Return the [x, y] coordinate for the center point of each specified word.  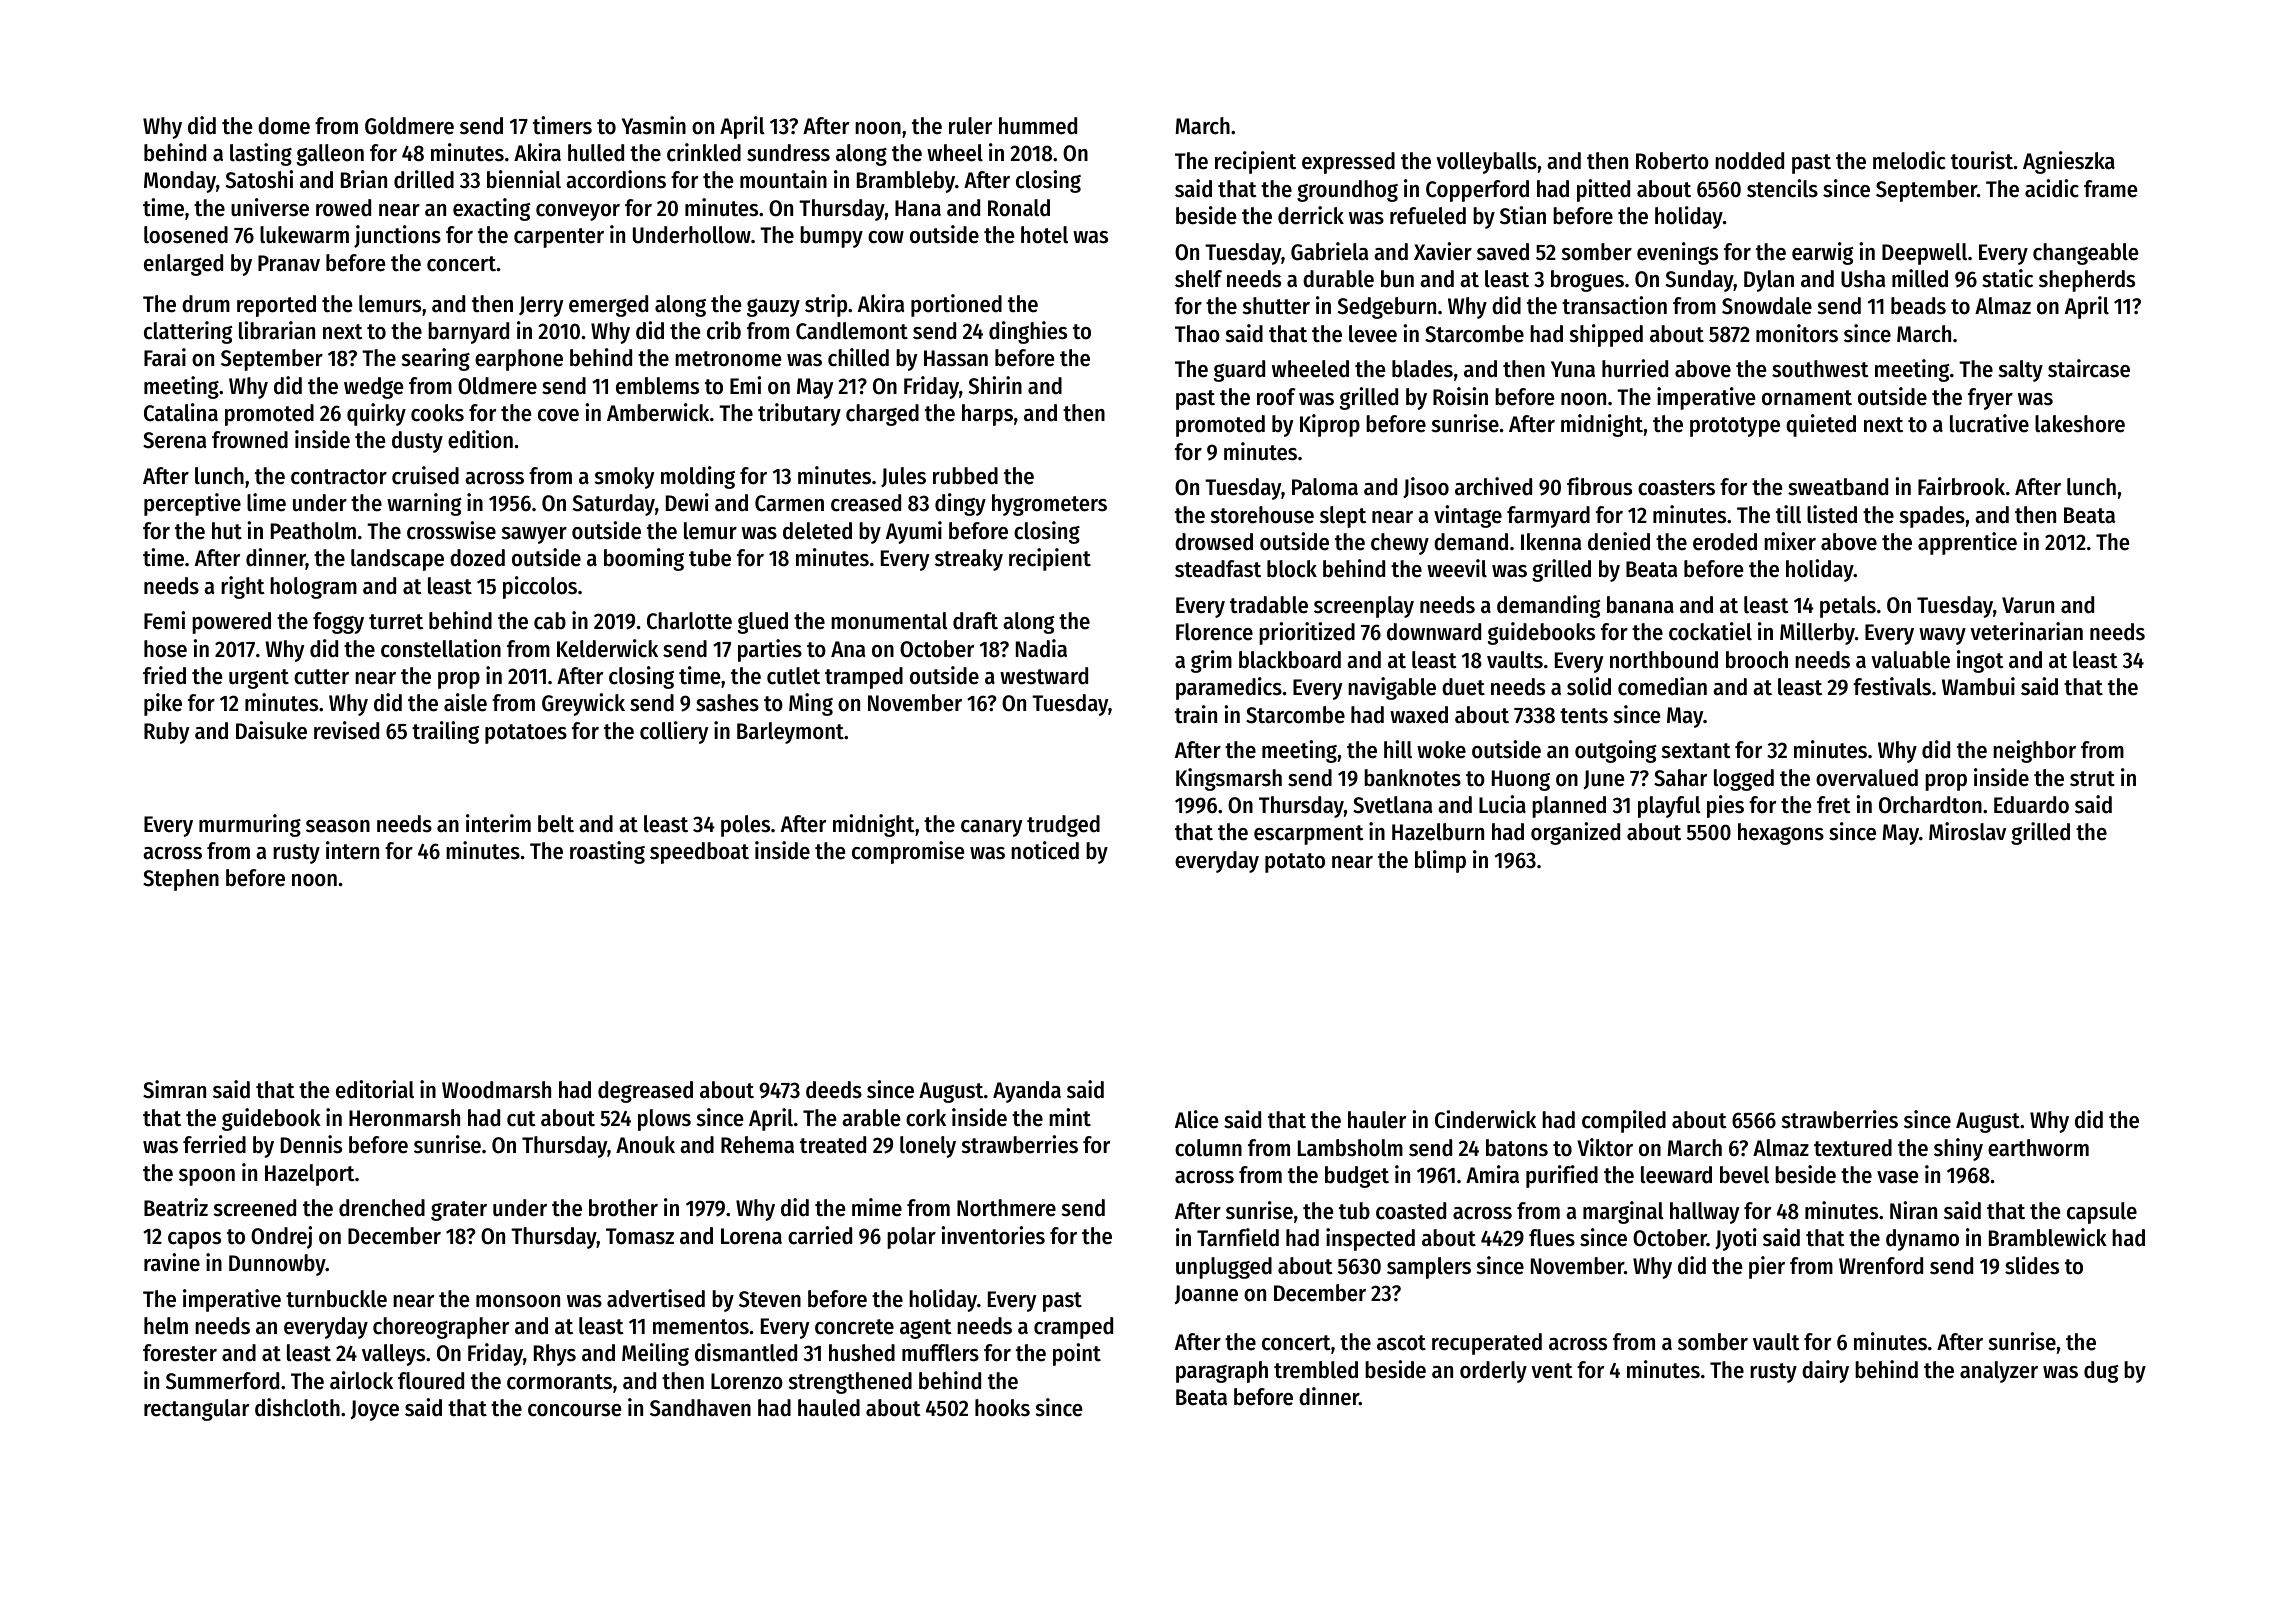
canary [991, 828]
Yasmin [654, 125]
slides [2032, 1265]
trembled [1316, 1370]
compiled [1624, 1121]
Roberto [1672, 161]
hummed [1038, 126]
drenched [382, 1208]
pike [163, 704]
